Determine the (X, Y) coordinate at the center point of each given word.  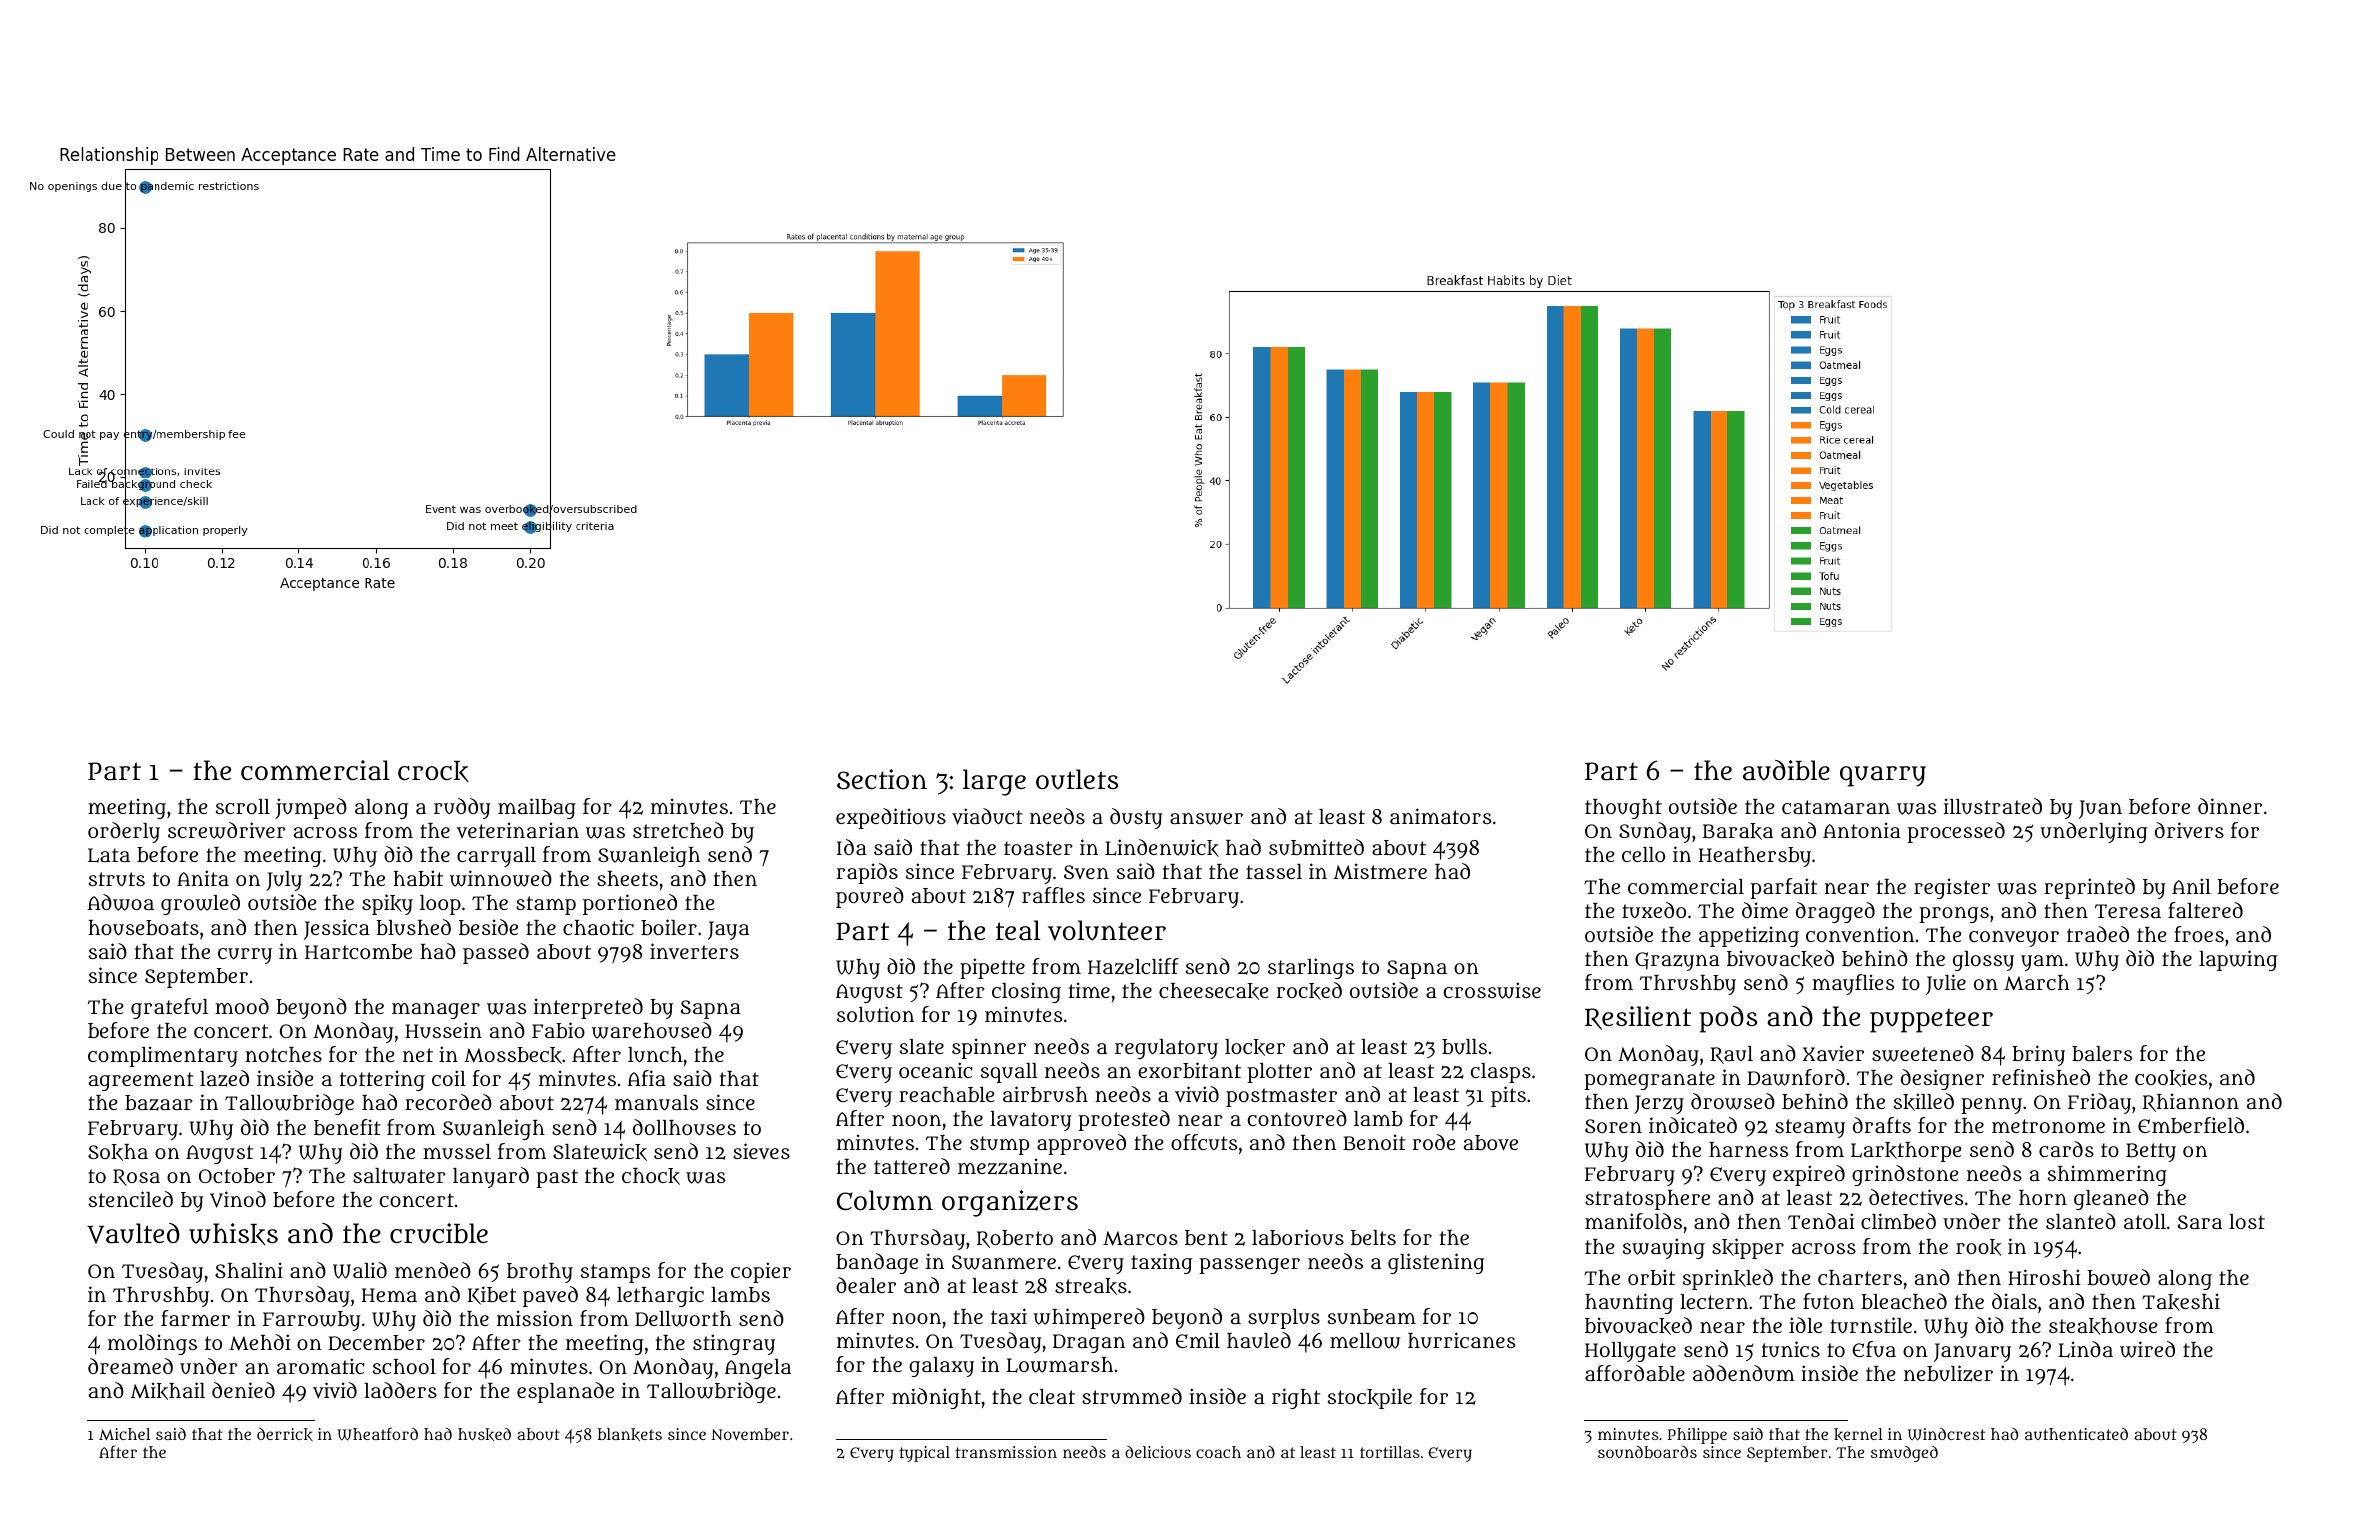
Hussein (443, 1030)
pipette (992, 968)
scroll (243, 806)
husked (484, 1434)
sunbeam (1372, 1317)
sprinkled (1728, 1279)
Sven (1086, 872)
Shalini (249, 1270)
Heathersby (1755, 857)
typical (925, 1454)
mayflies (1853, 984)
